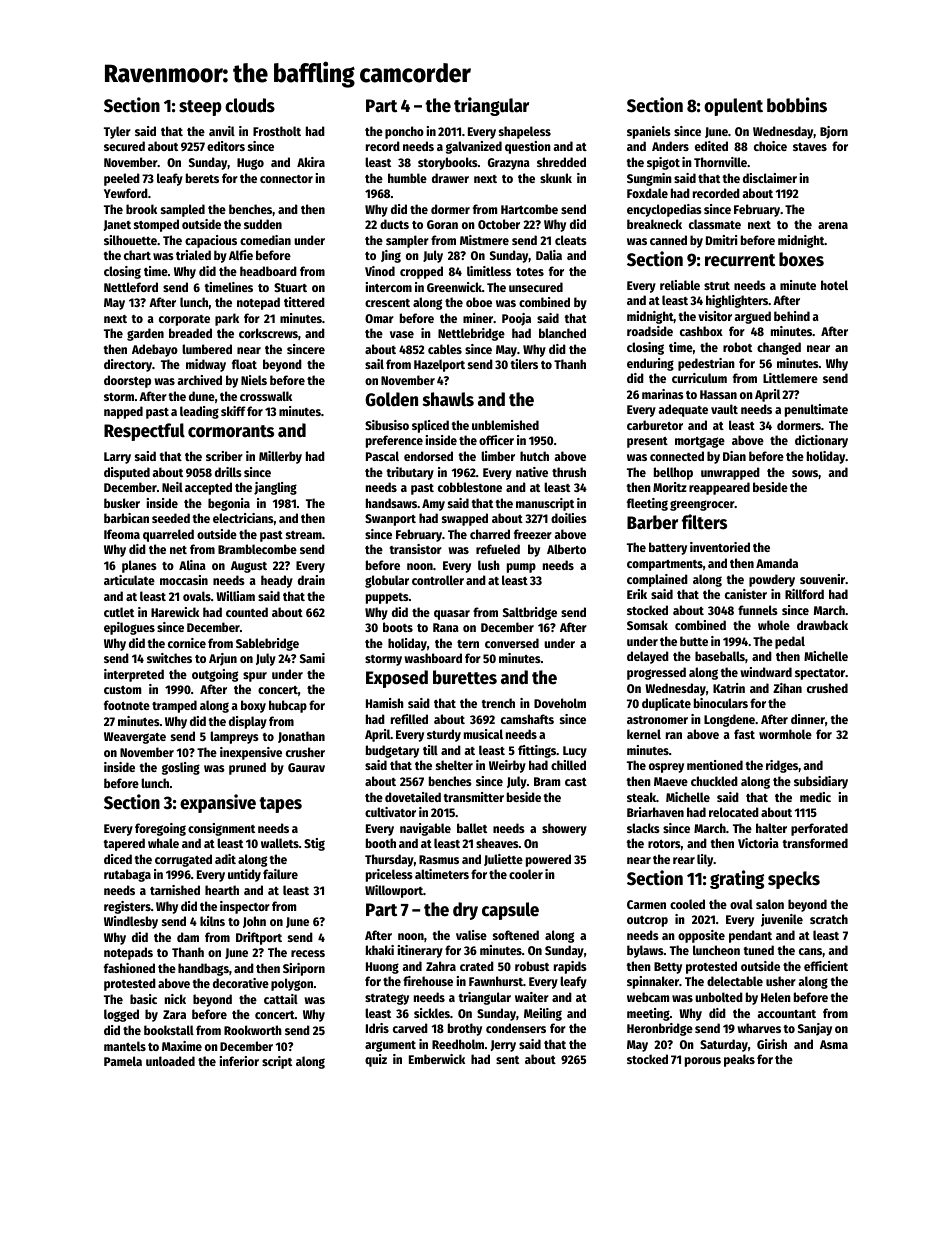 The width and height of the screenshot is (952, 1233). What do you see at coordinates (253, 1030) in the screenshot?
I see `Rookworth` at bounding box center [253, 1030].
